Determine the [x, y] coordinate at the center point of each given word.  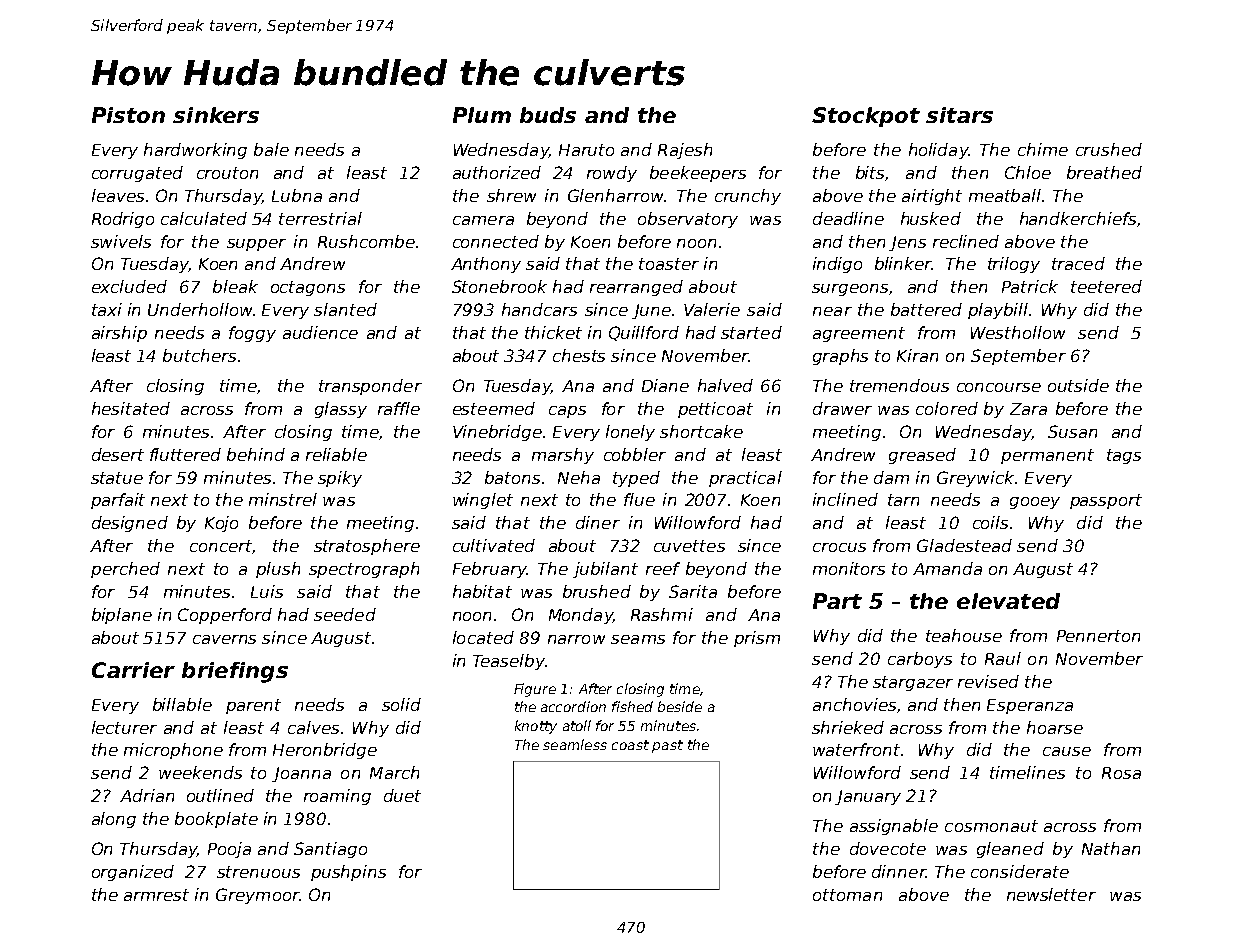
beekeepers [698, 174]
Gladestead [964, 545]
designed [130, 524]
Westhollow [1018, 332]
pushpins [348, 873]
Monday [581, 616]
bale [271, 149]
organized [133, 873]
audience [320, 332]
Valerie [712, 309]
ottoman [847, 895]
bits [870, 172]
